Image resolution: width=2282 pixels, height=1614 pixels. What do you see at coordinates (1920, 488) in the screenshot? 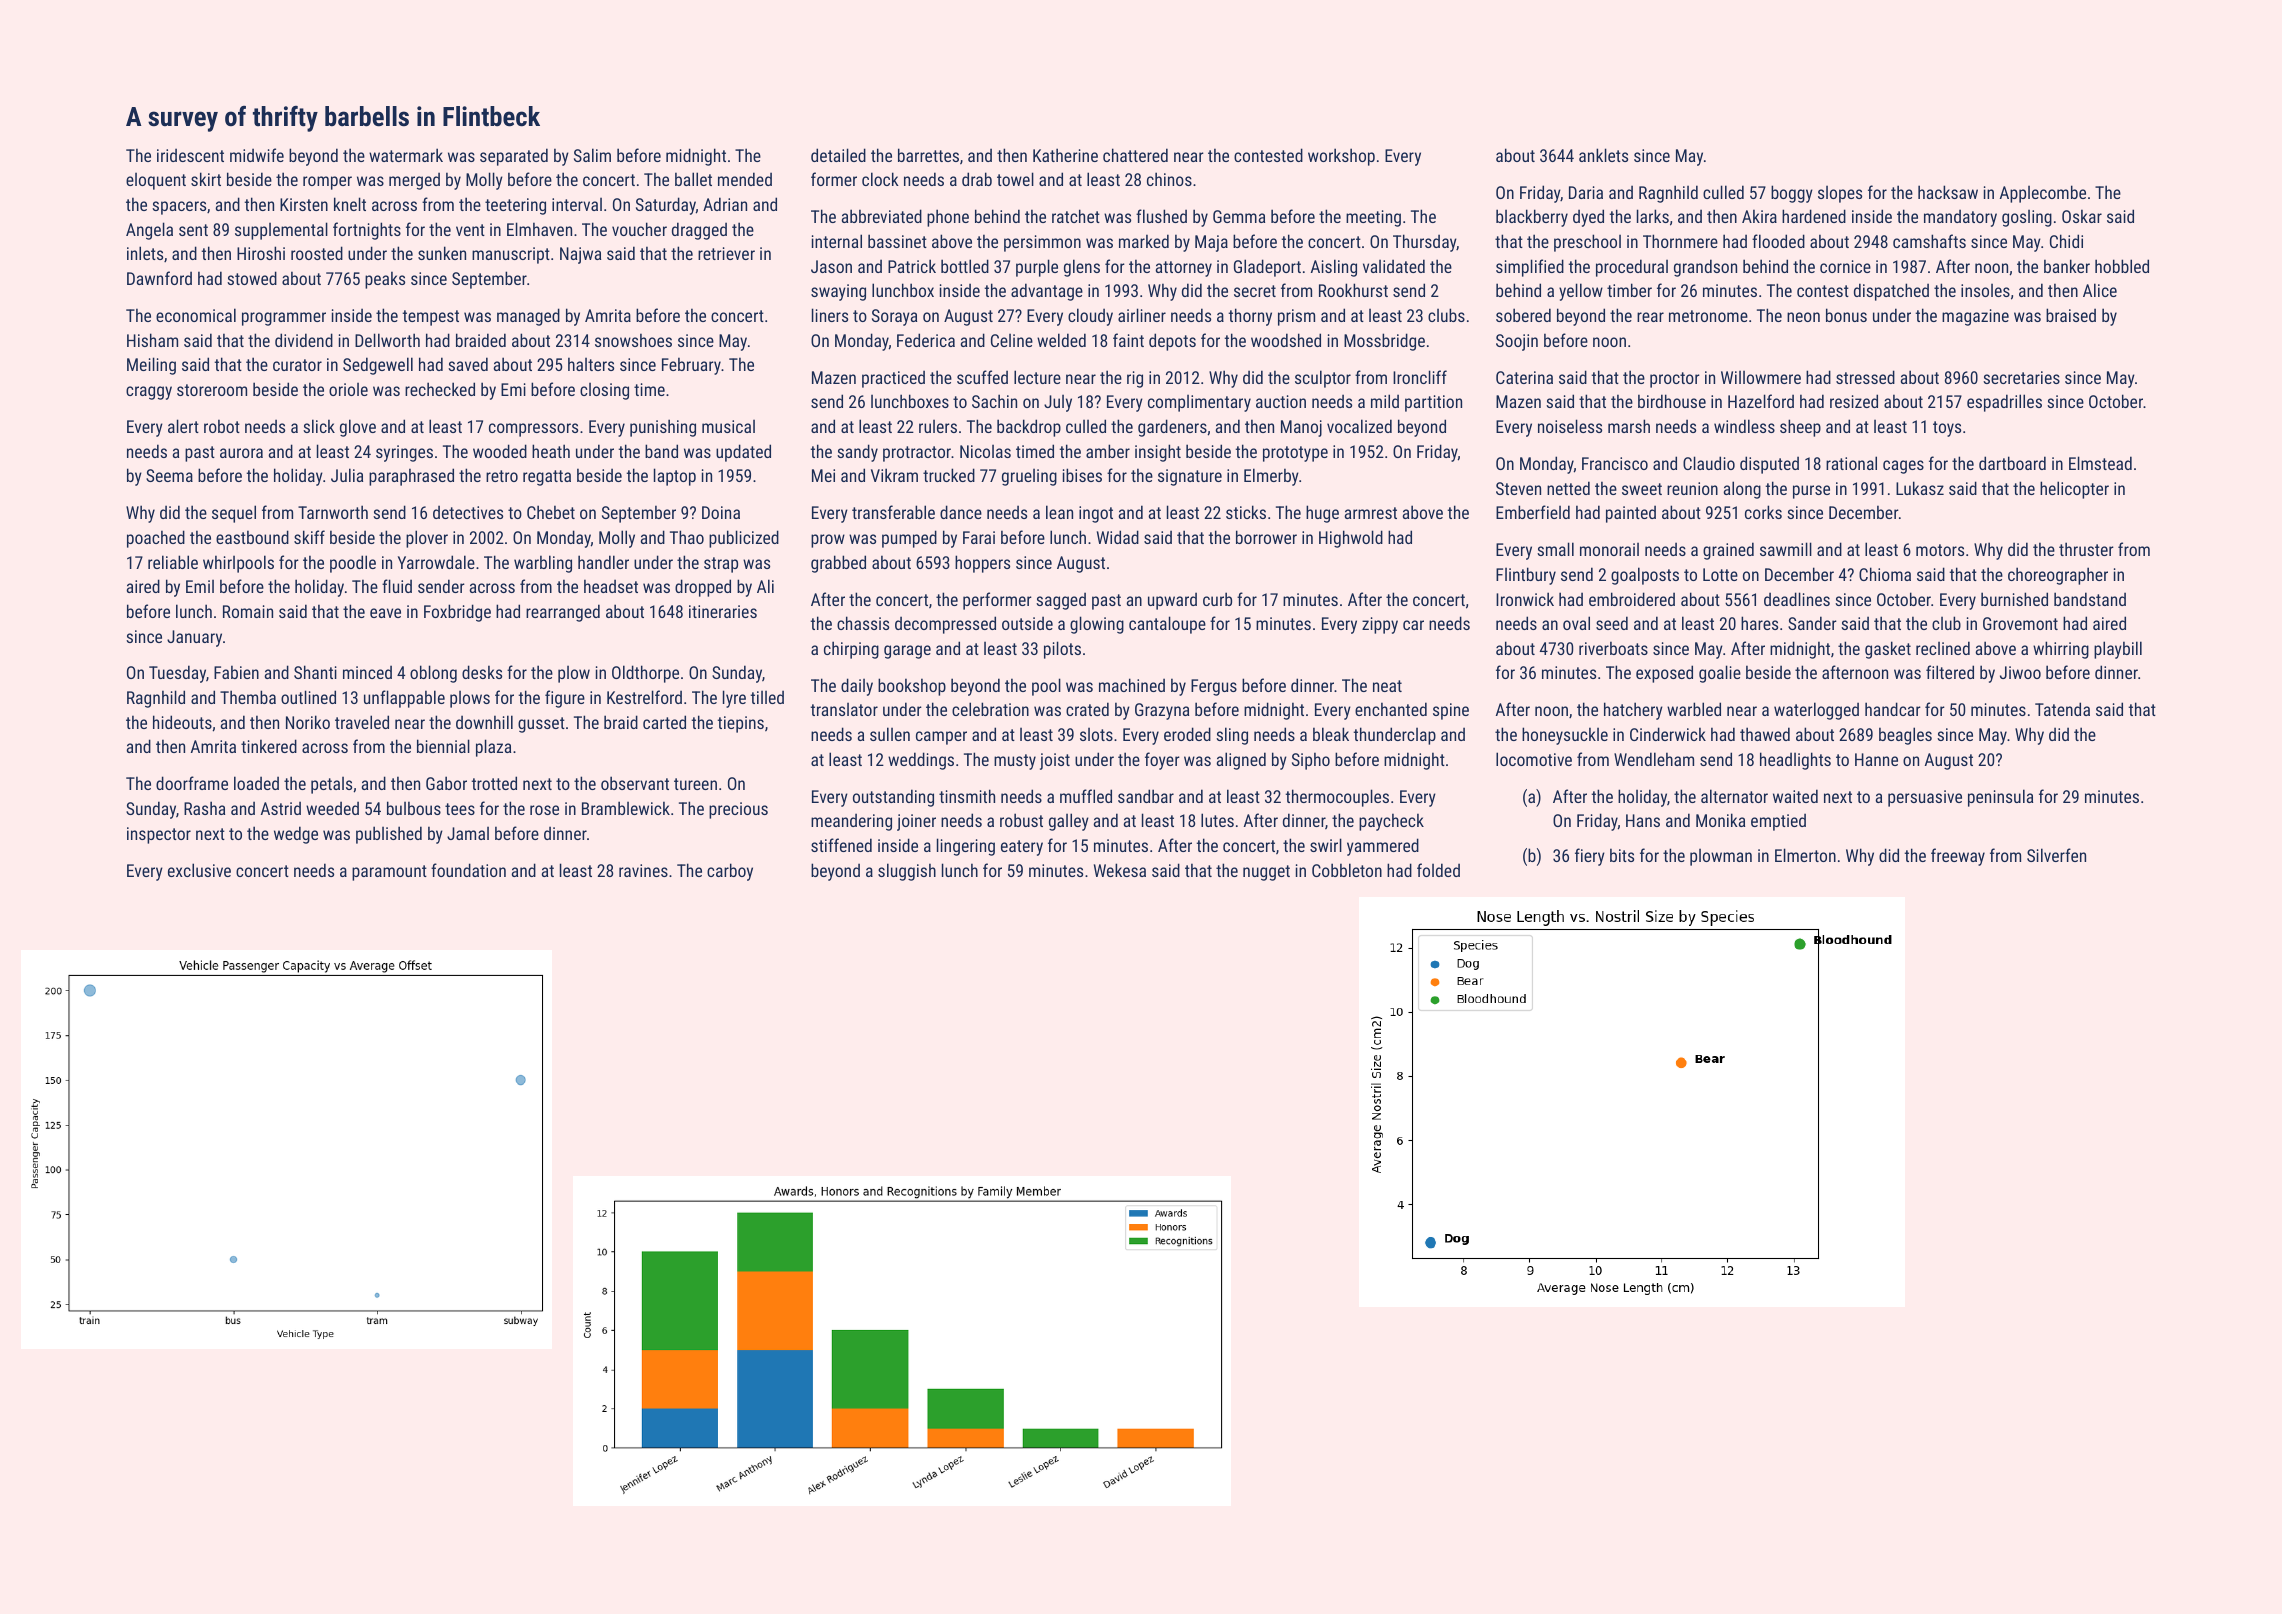
I see `Lukasz` at bounding box center [1920, 488].
